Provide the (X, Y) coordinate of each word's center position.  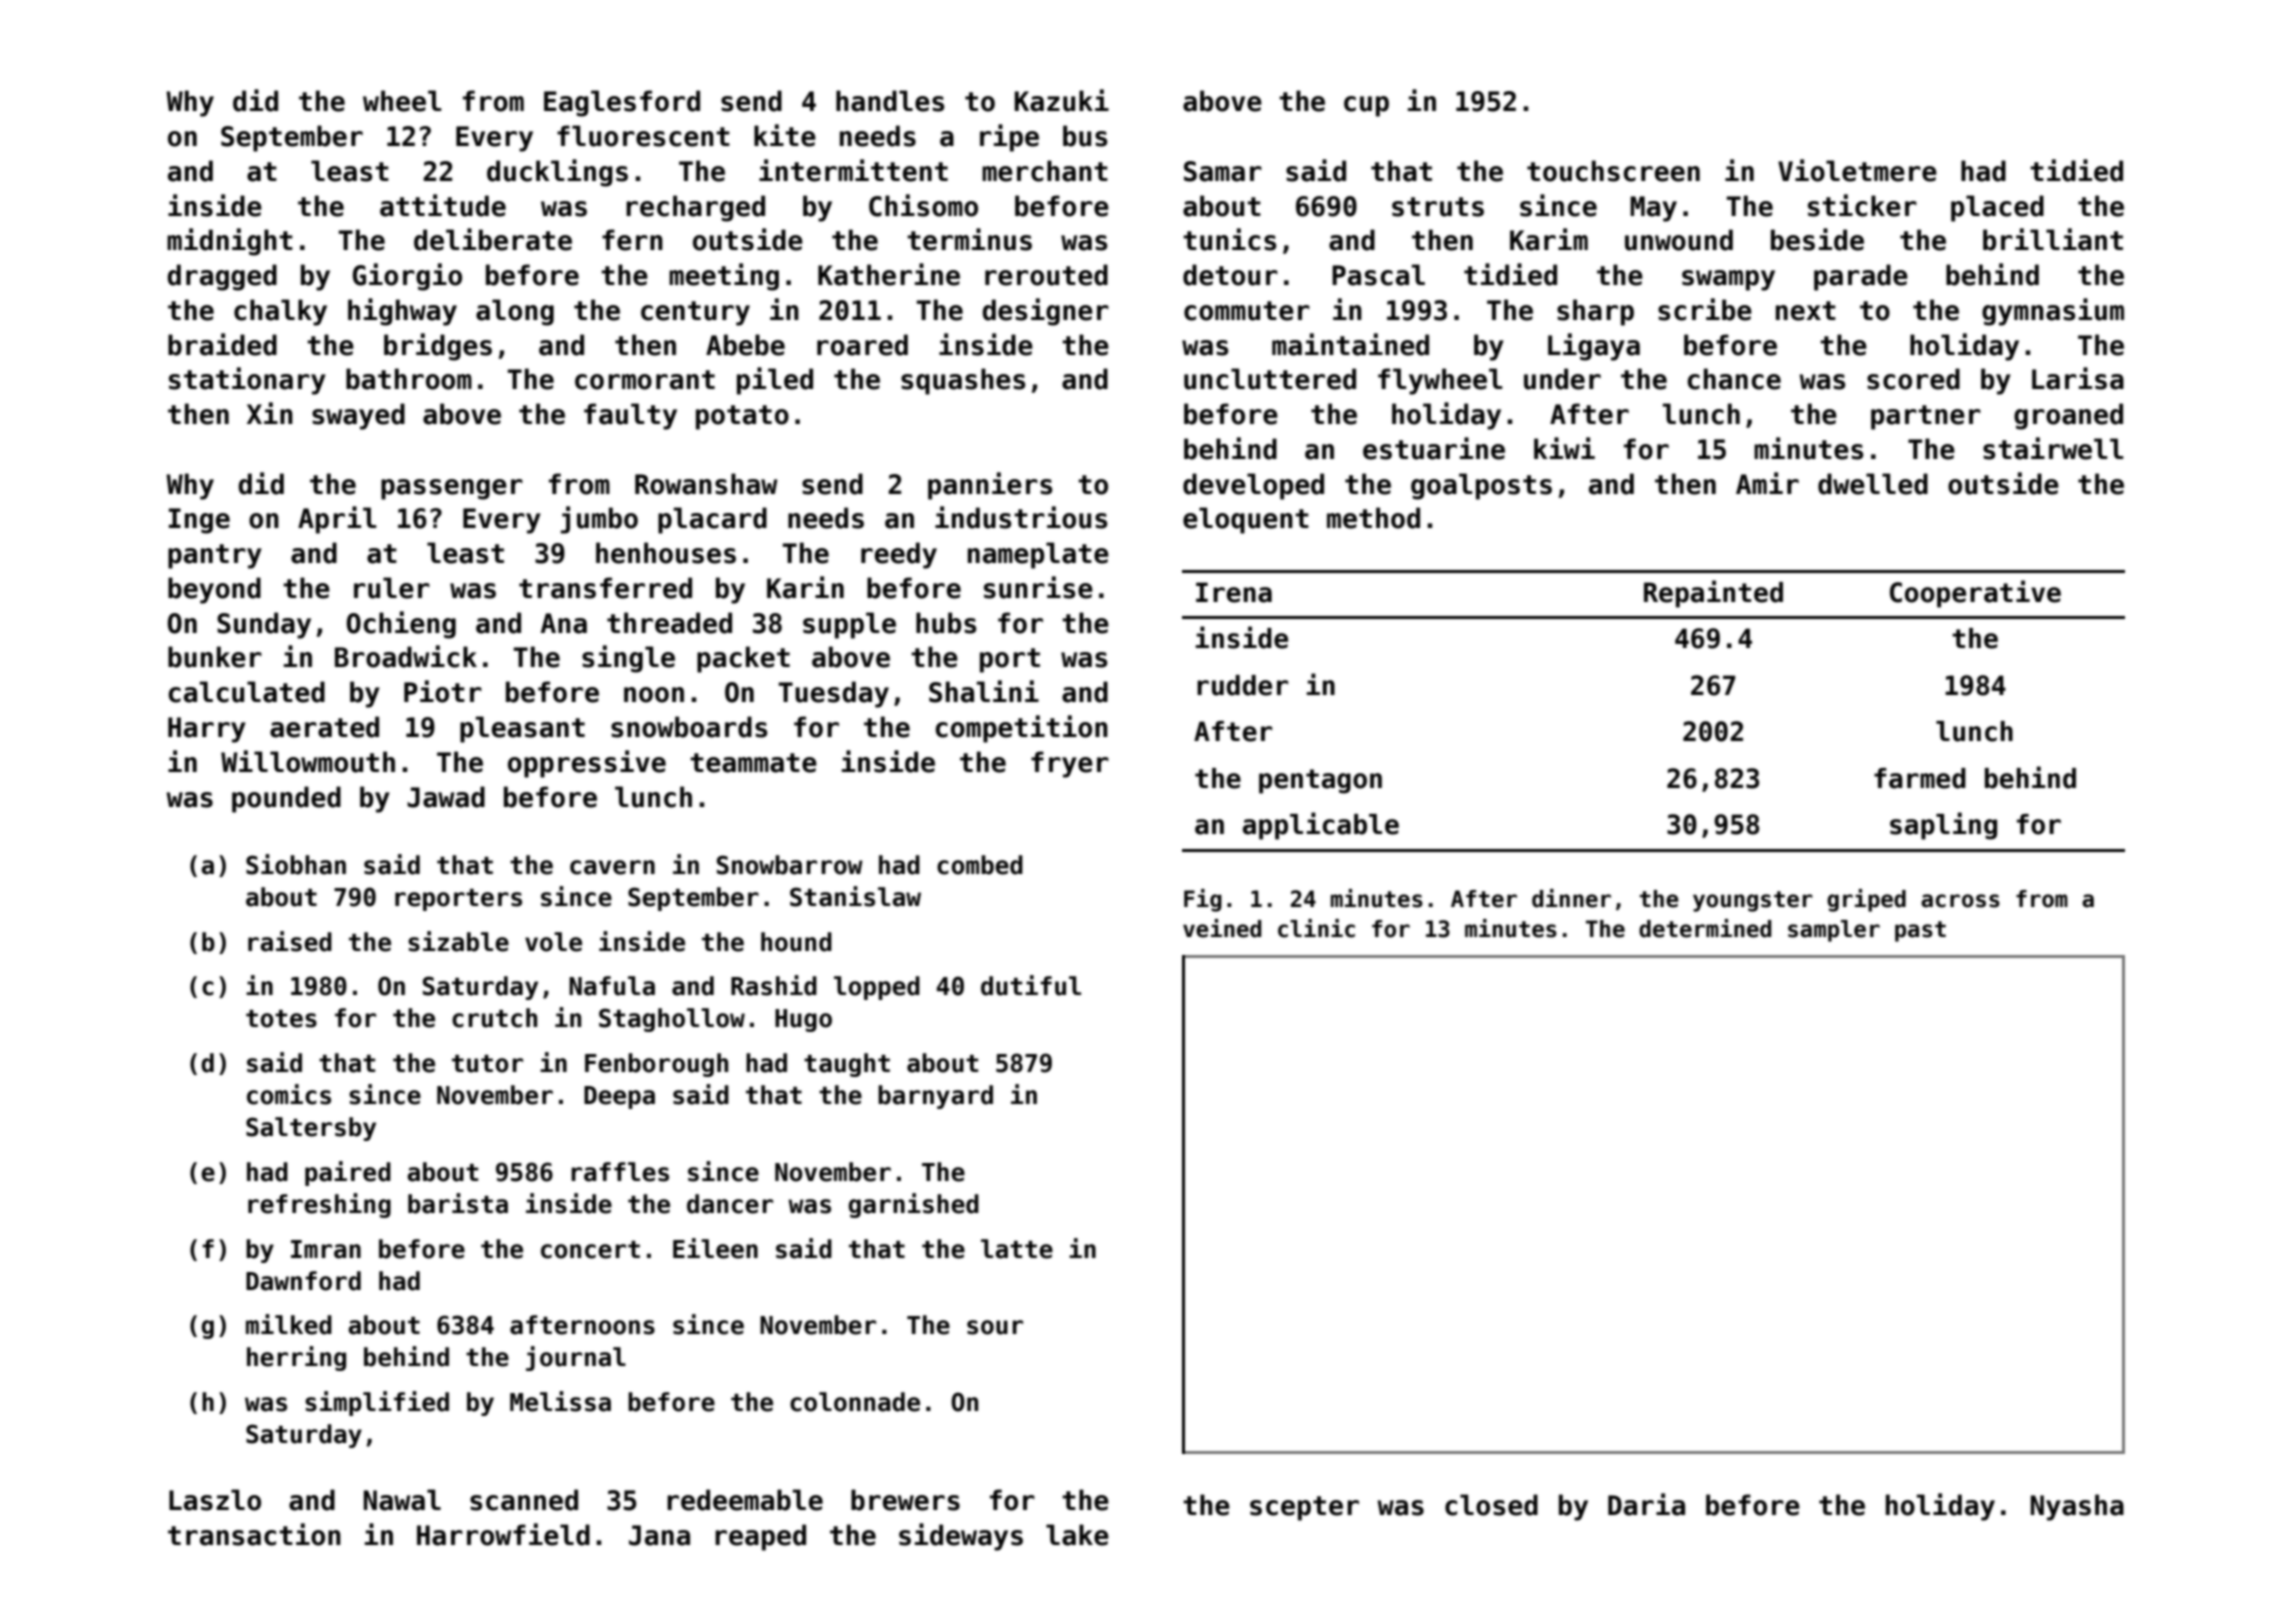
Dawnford (303, 1281)
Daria (1646, 1504)
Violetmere (1857, 170)
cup (1366, 106)
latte (1017, 1249)
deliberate (493, 239)
